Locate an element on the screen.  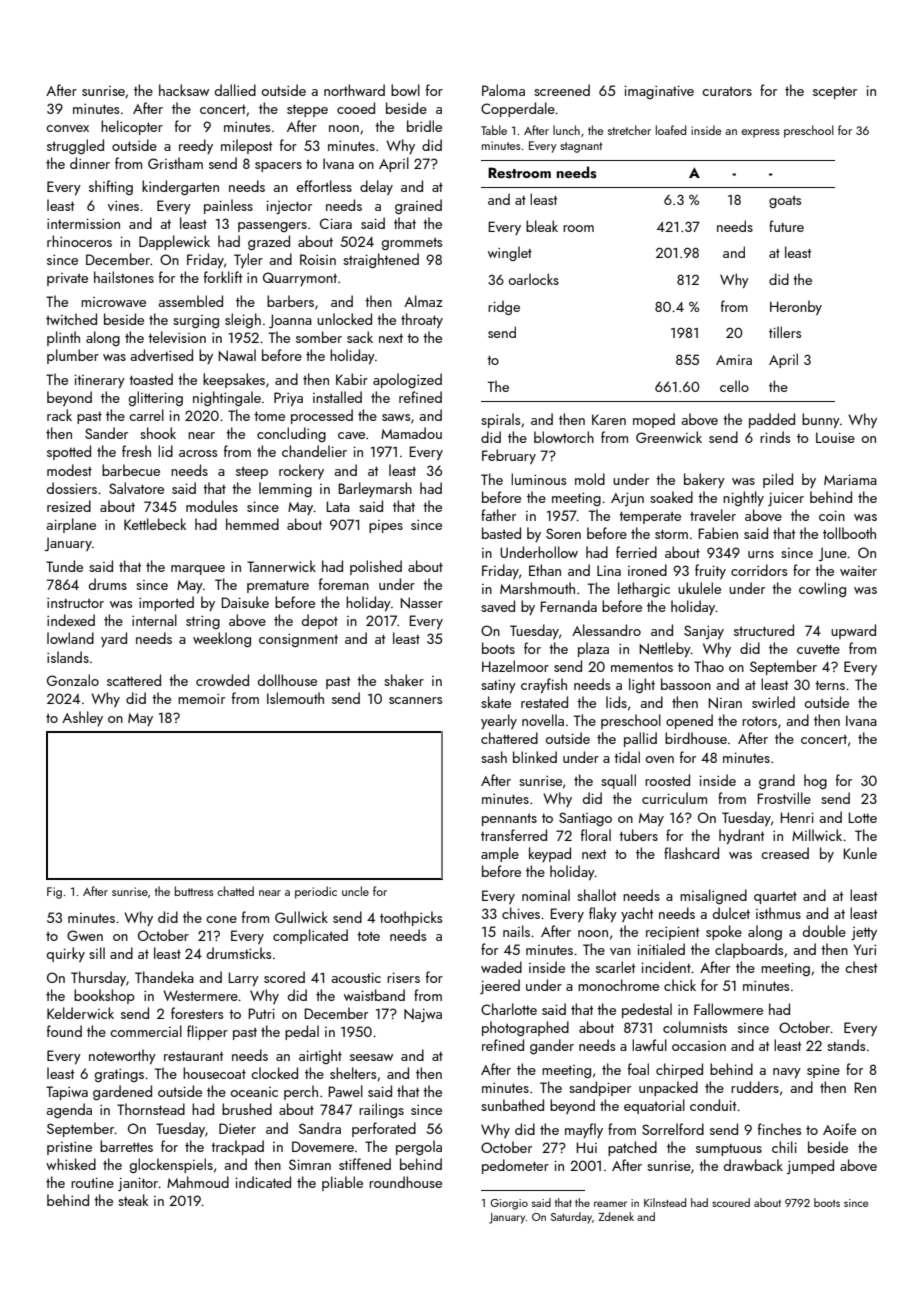
consignment is located at coordinates (298, 640).
